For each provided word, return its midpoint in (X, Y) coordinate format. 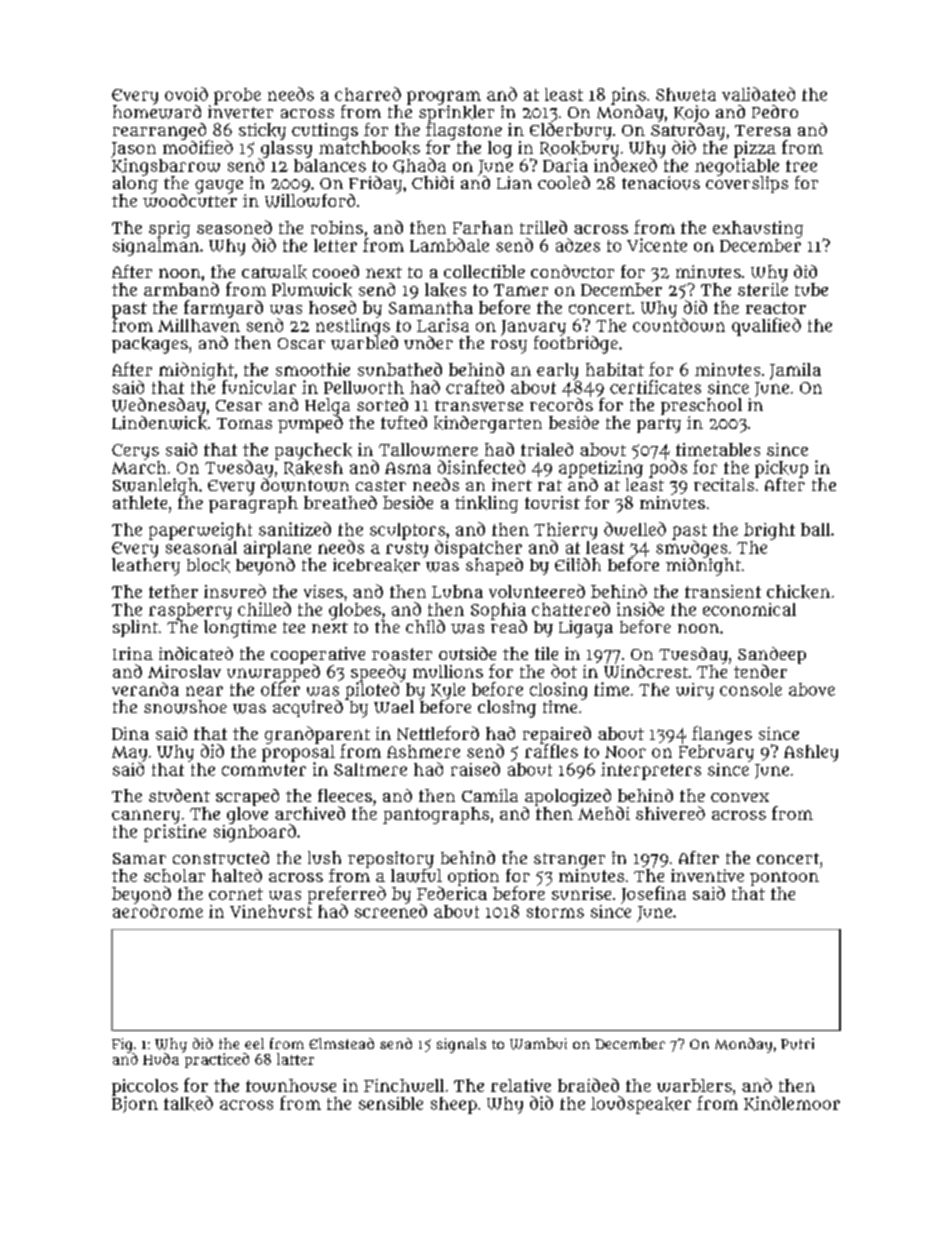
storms (555, 912)
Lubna (457, 591)
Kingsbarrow (166, 167)
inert (512, 484)
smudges (691, 549)
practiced (217, 1060)
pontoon (784, 878)
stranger (569, 861)
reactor (776, 308)
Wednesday (159, 406)
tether (173, 591)
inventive (707, 875)
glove (247, 815)
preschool (701, 406)
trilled (543, 227)
